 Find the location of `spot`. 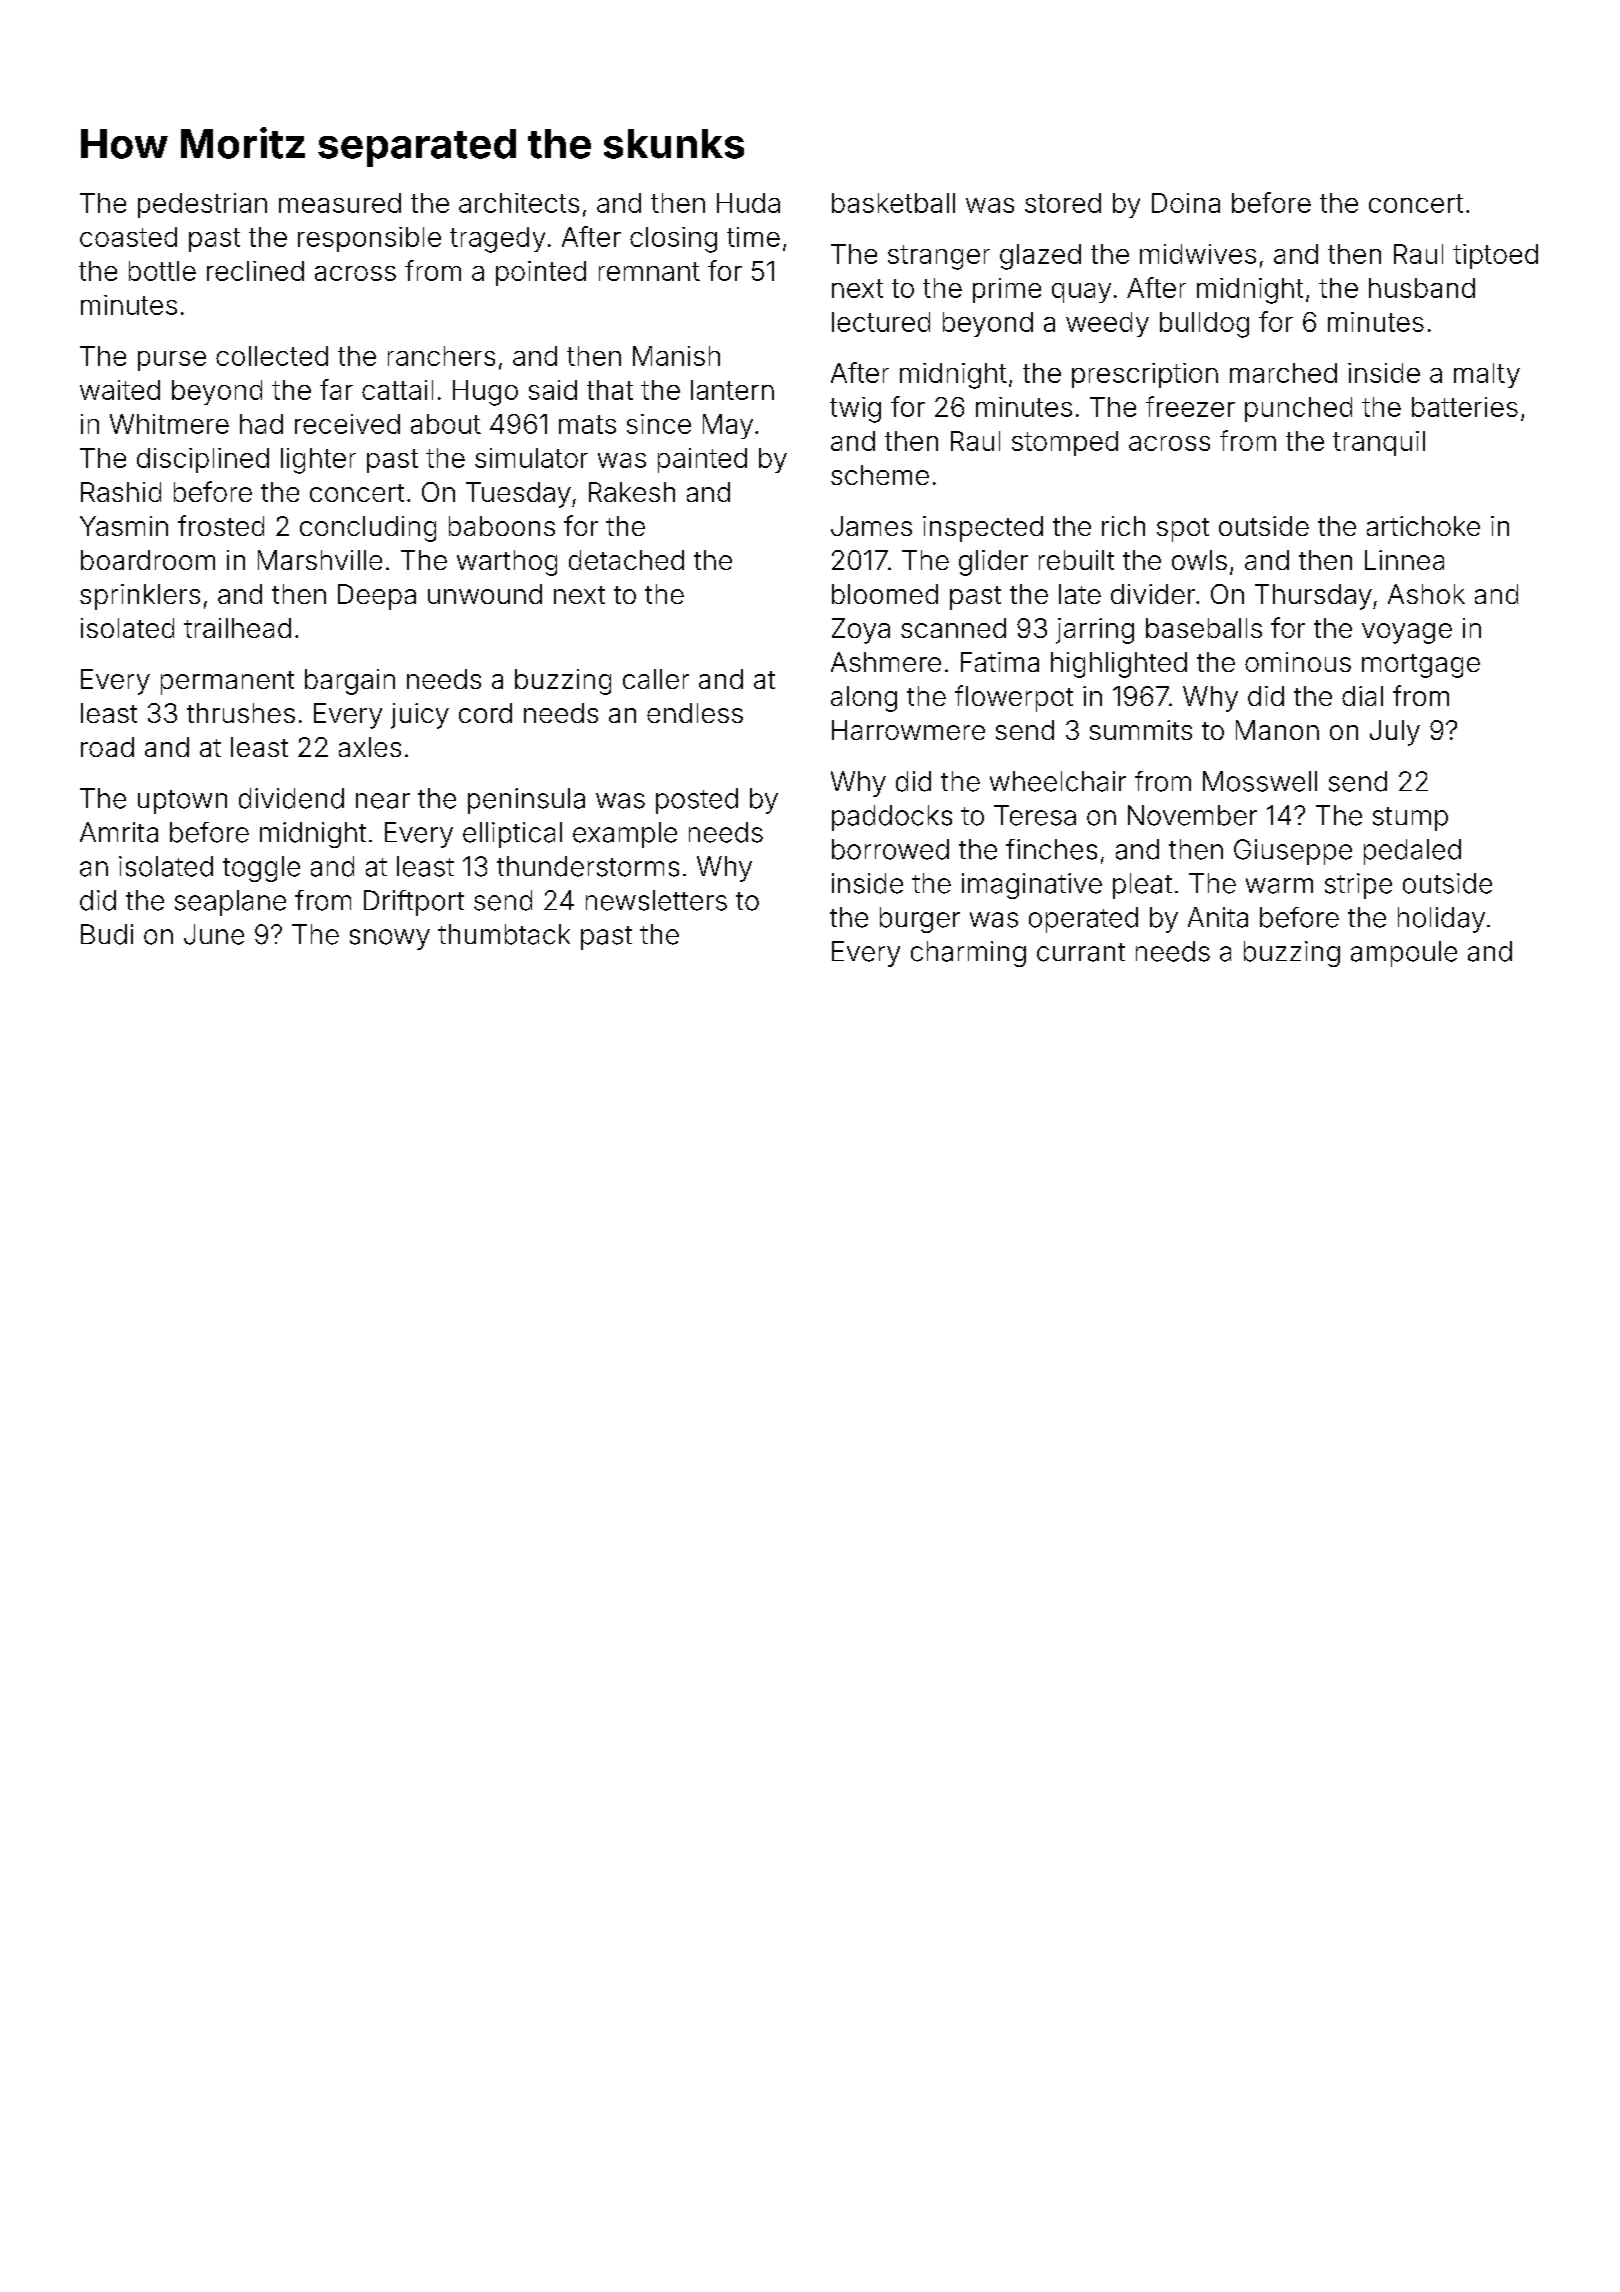

spot is located at coordinates (1183, 530).
